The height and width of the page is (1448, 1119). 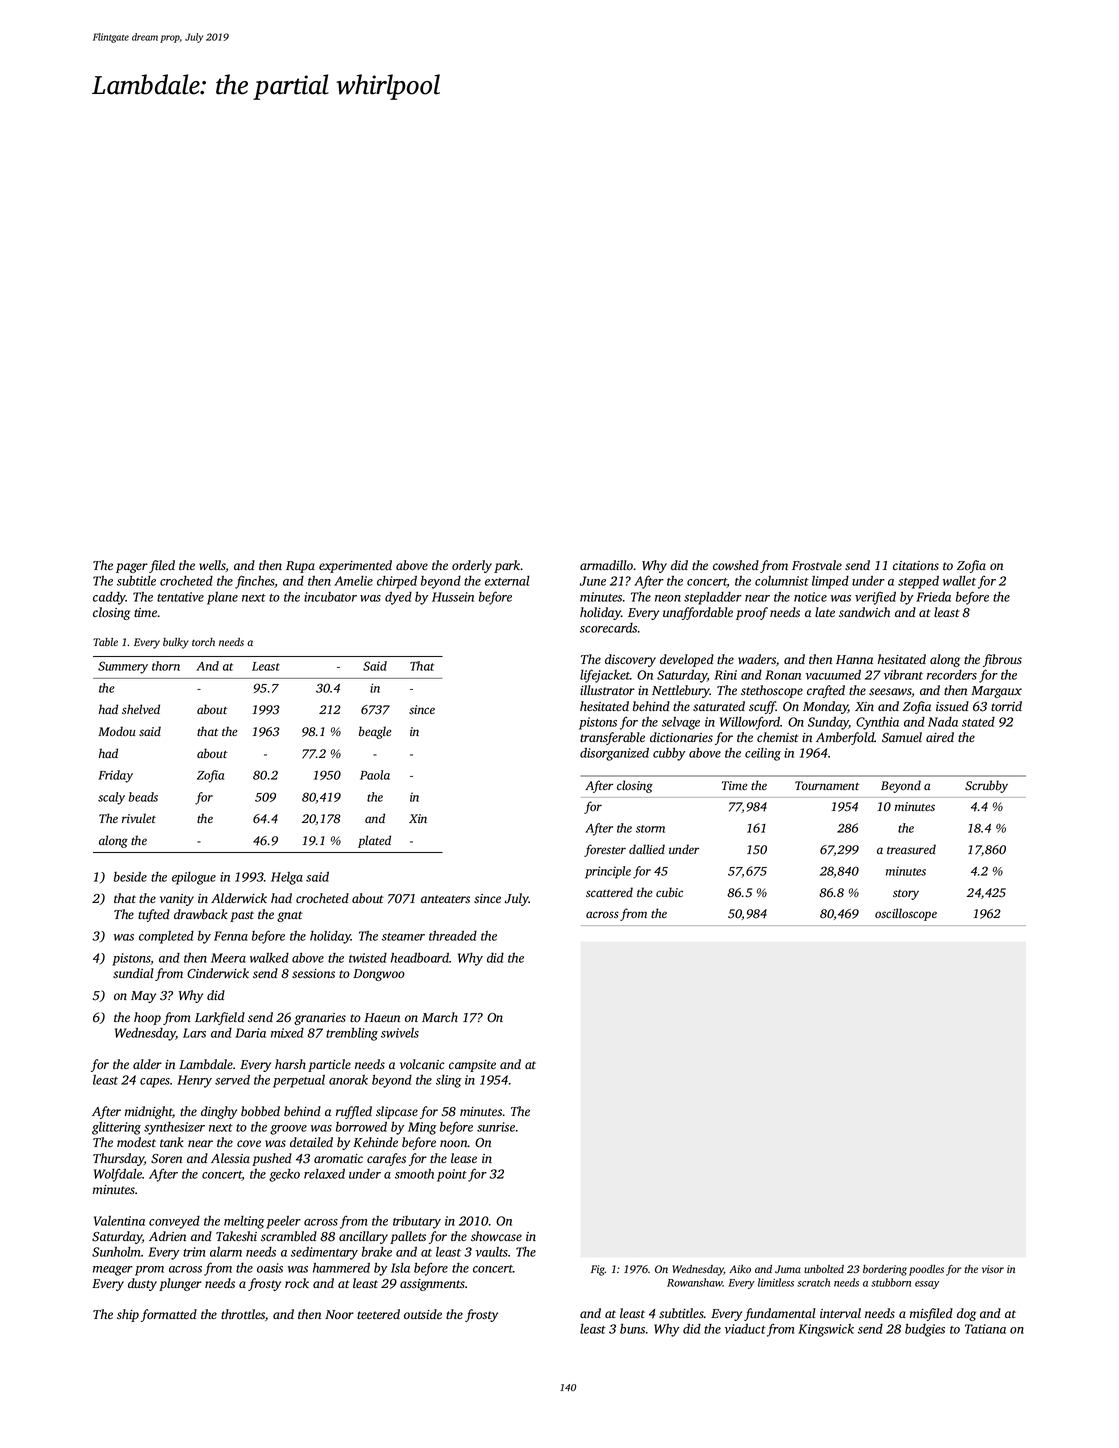 What do you see at coordinates (453, 597) in the page?
I see `Hussein` at bounding box center [453, 597].
